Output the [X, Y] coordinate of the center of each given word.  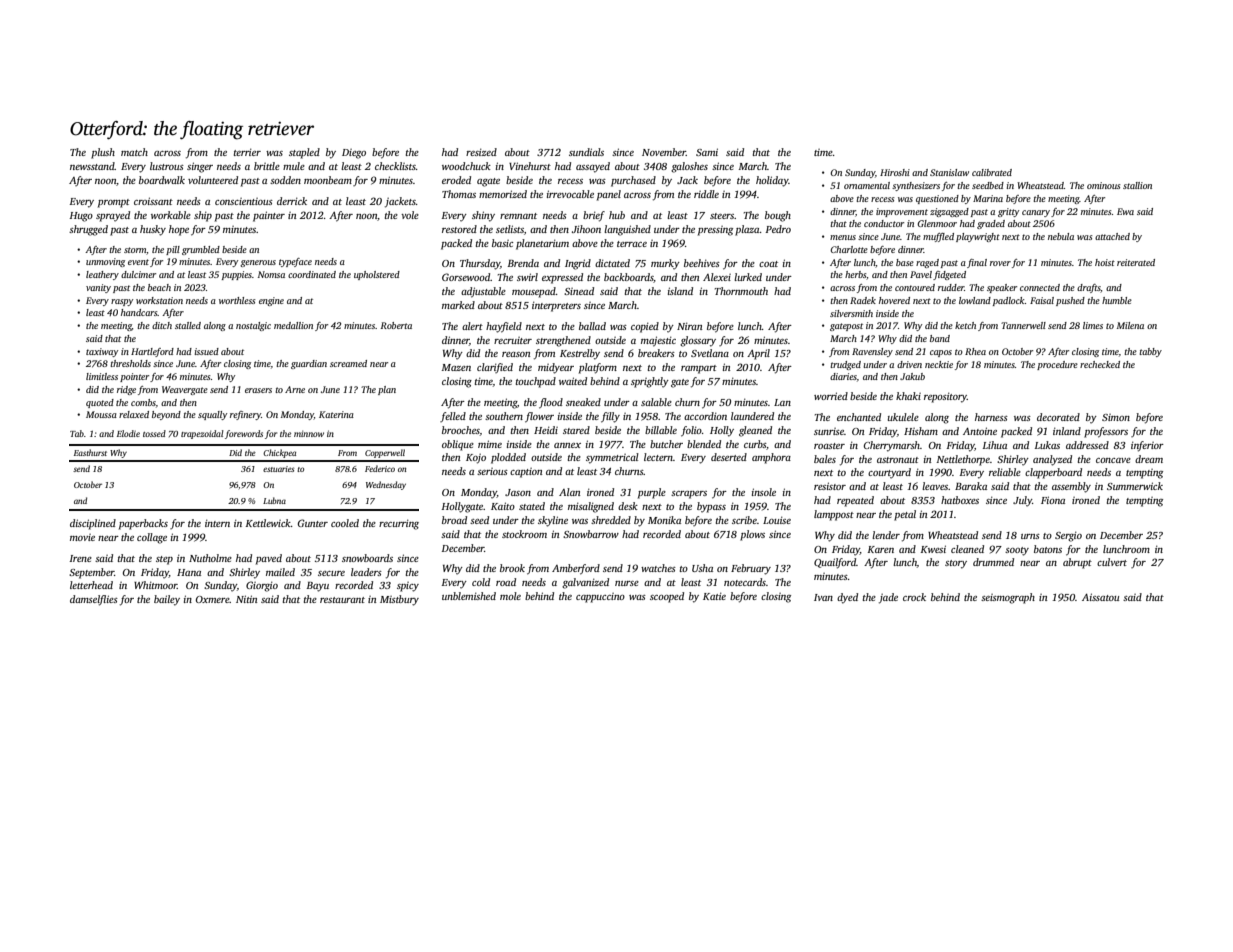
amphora [771, 458]
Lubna [274, 500]
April [758, 354]
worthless [237, 300]
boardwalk [162, 180]
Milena [1130, 325]
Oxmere [213, 599]
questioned [937, 199]
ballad [592, 326]
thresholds [130, 363]
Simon [1116, 417]
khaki [908, 396]
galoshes [689, 167]
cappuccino [600, 598]
